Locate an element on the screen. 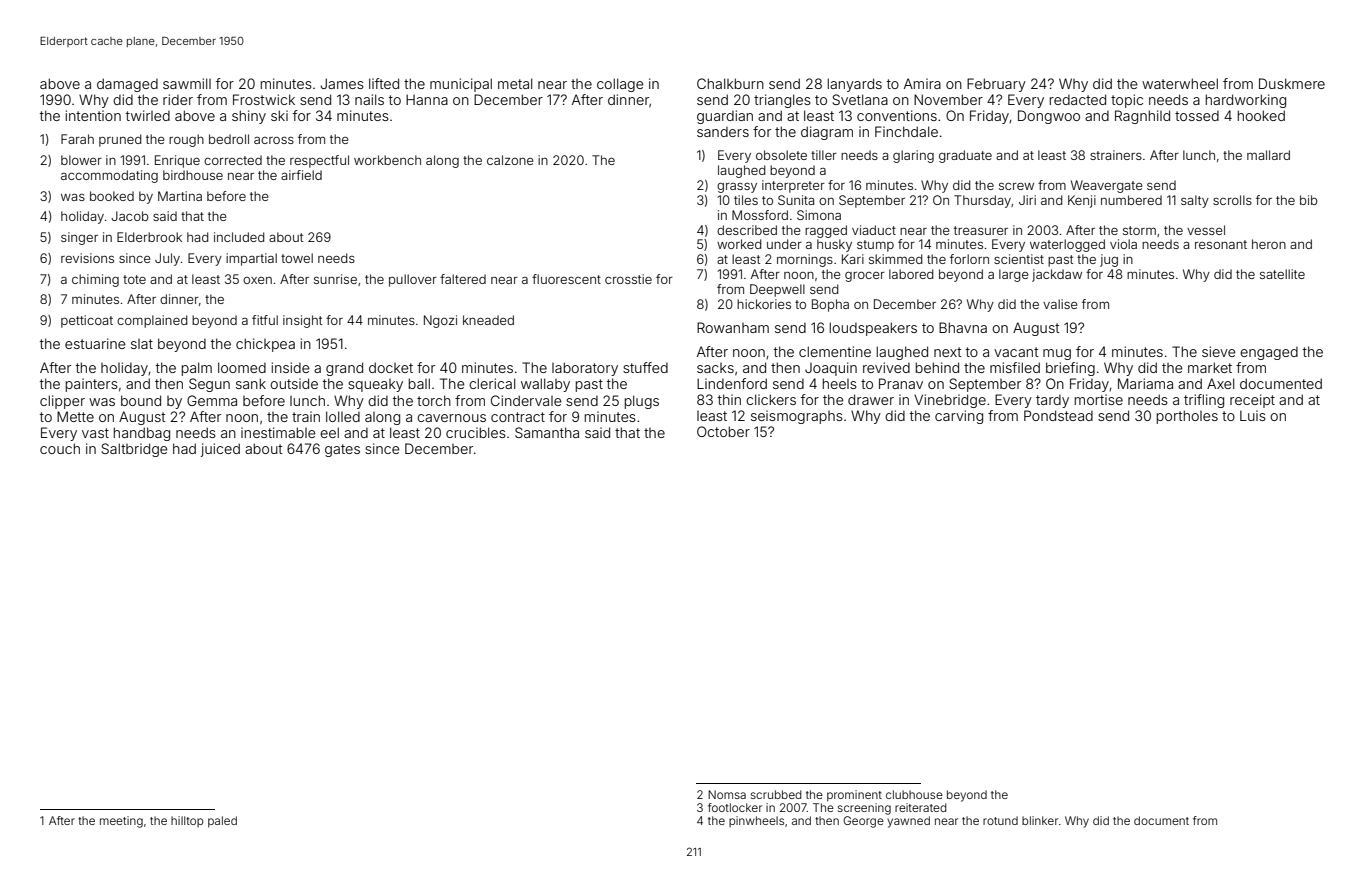 The height and width of the screenshot is (887, 1372). Amira is located at coordinates (922, 83).
